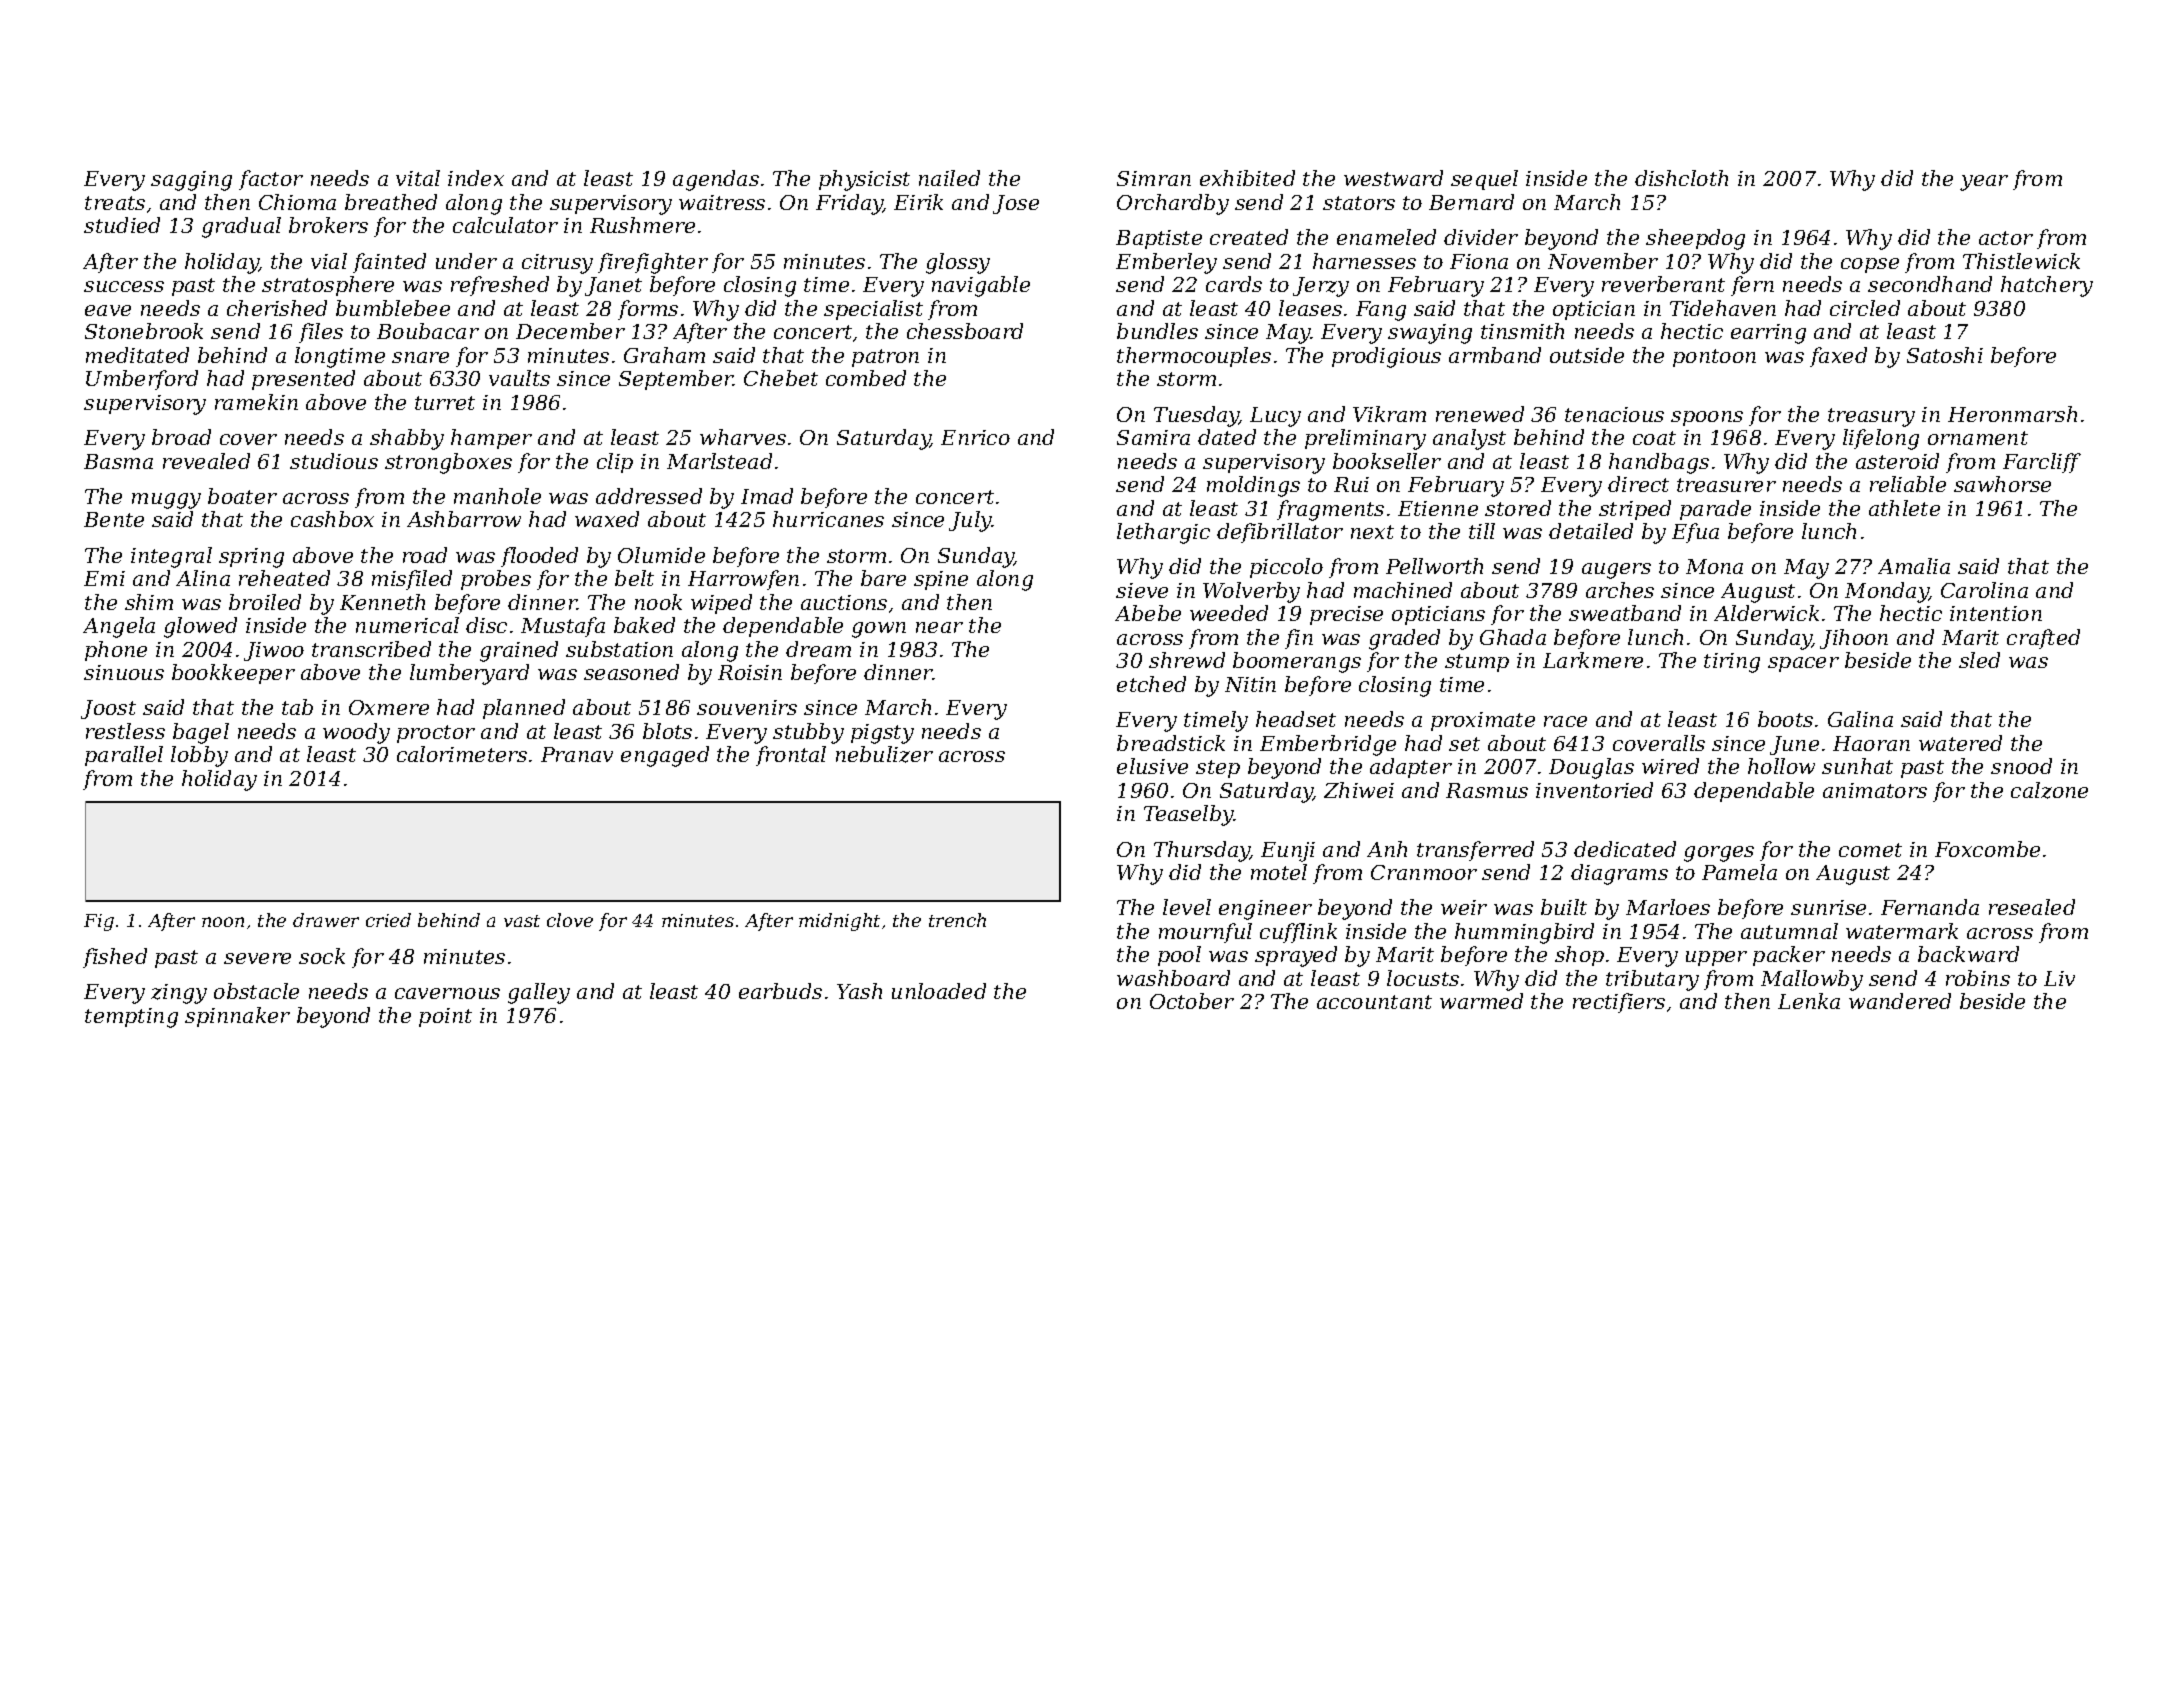 The height and width of the document is (1683, 2178). I want to click on reliable, so click(1908, 484).
